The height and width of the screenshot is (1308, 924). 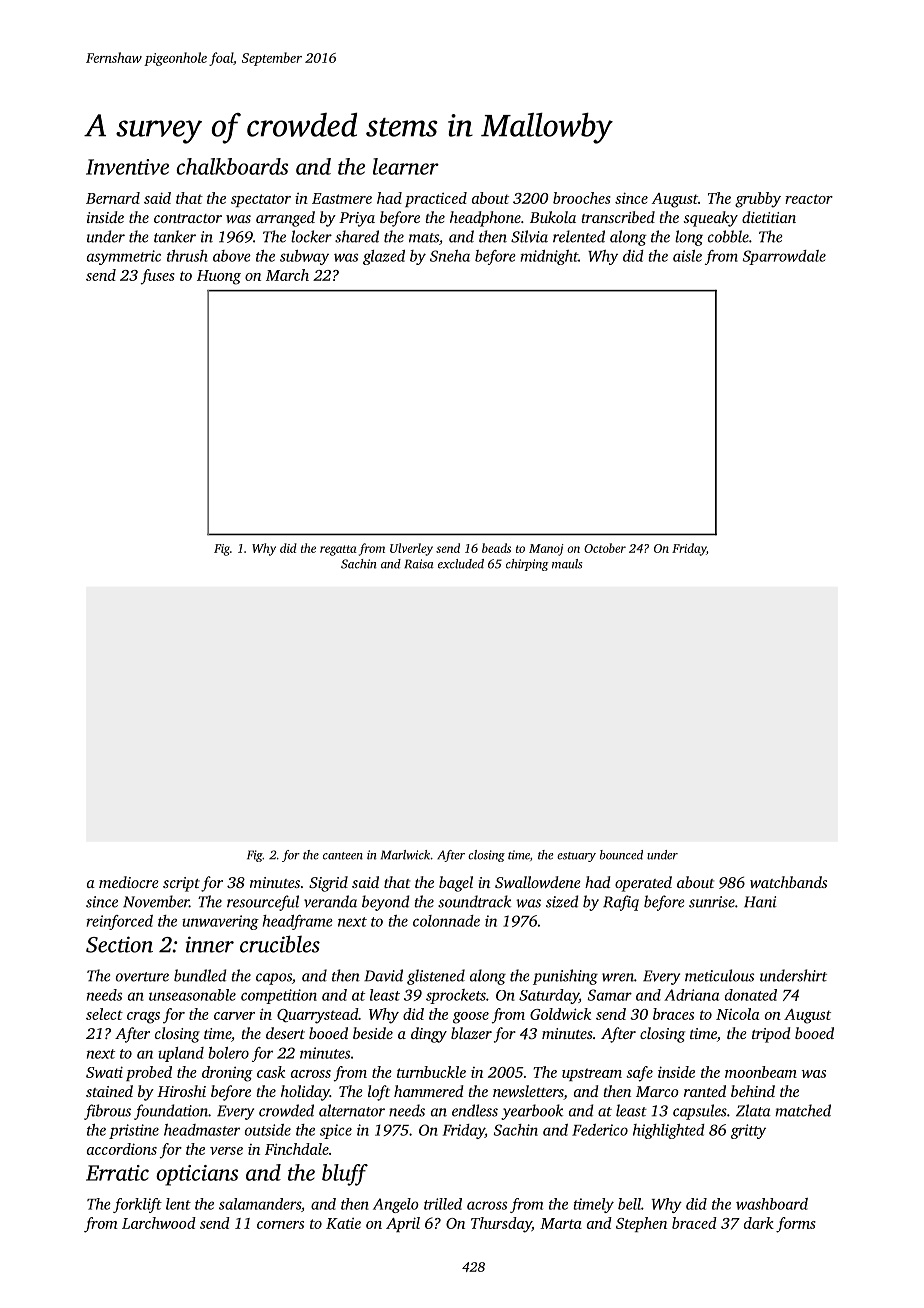 I want to click on moonbeam, so click(x=761, y=1072).
